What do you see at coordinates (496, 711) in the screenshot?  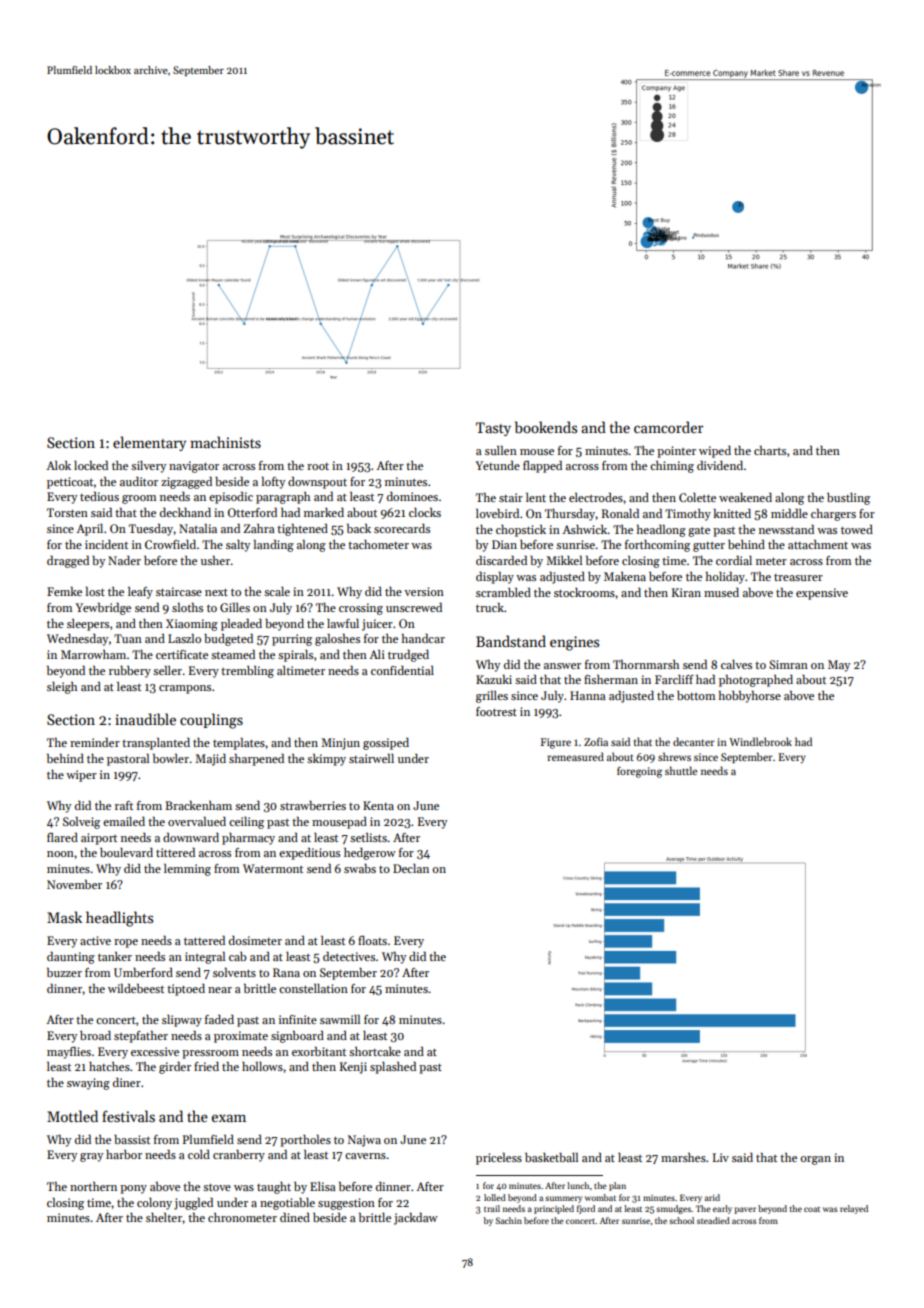 I see `footrest` at bounding box center [496, 711].
